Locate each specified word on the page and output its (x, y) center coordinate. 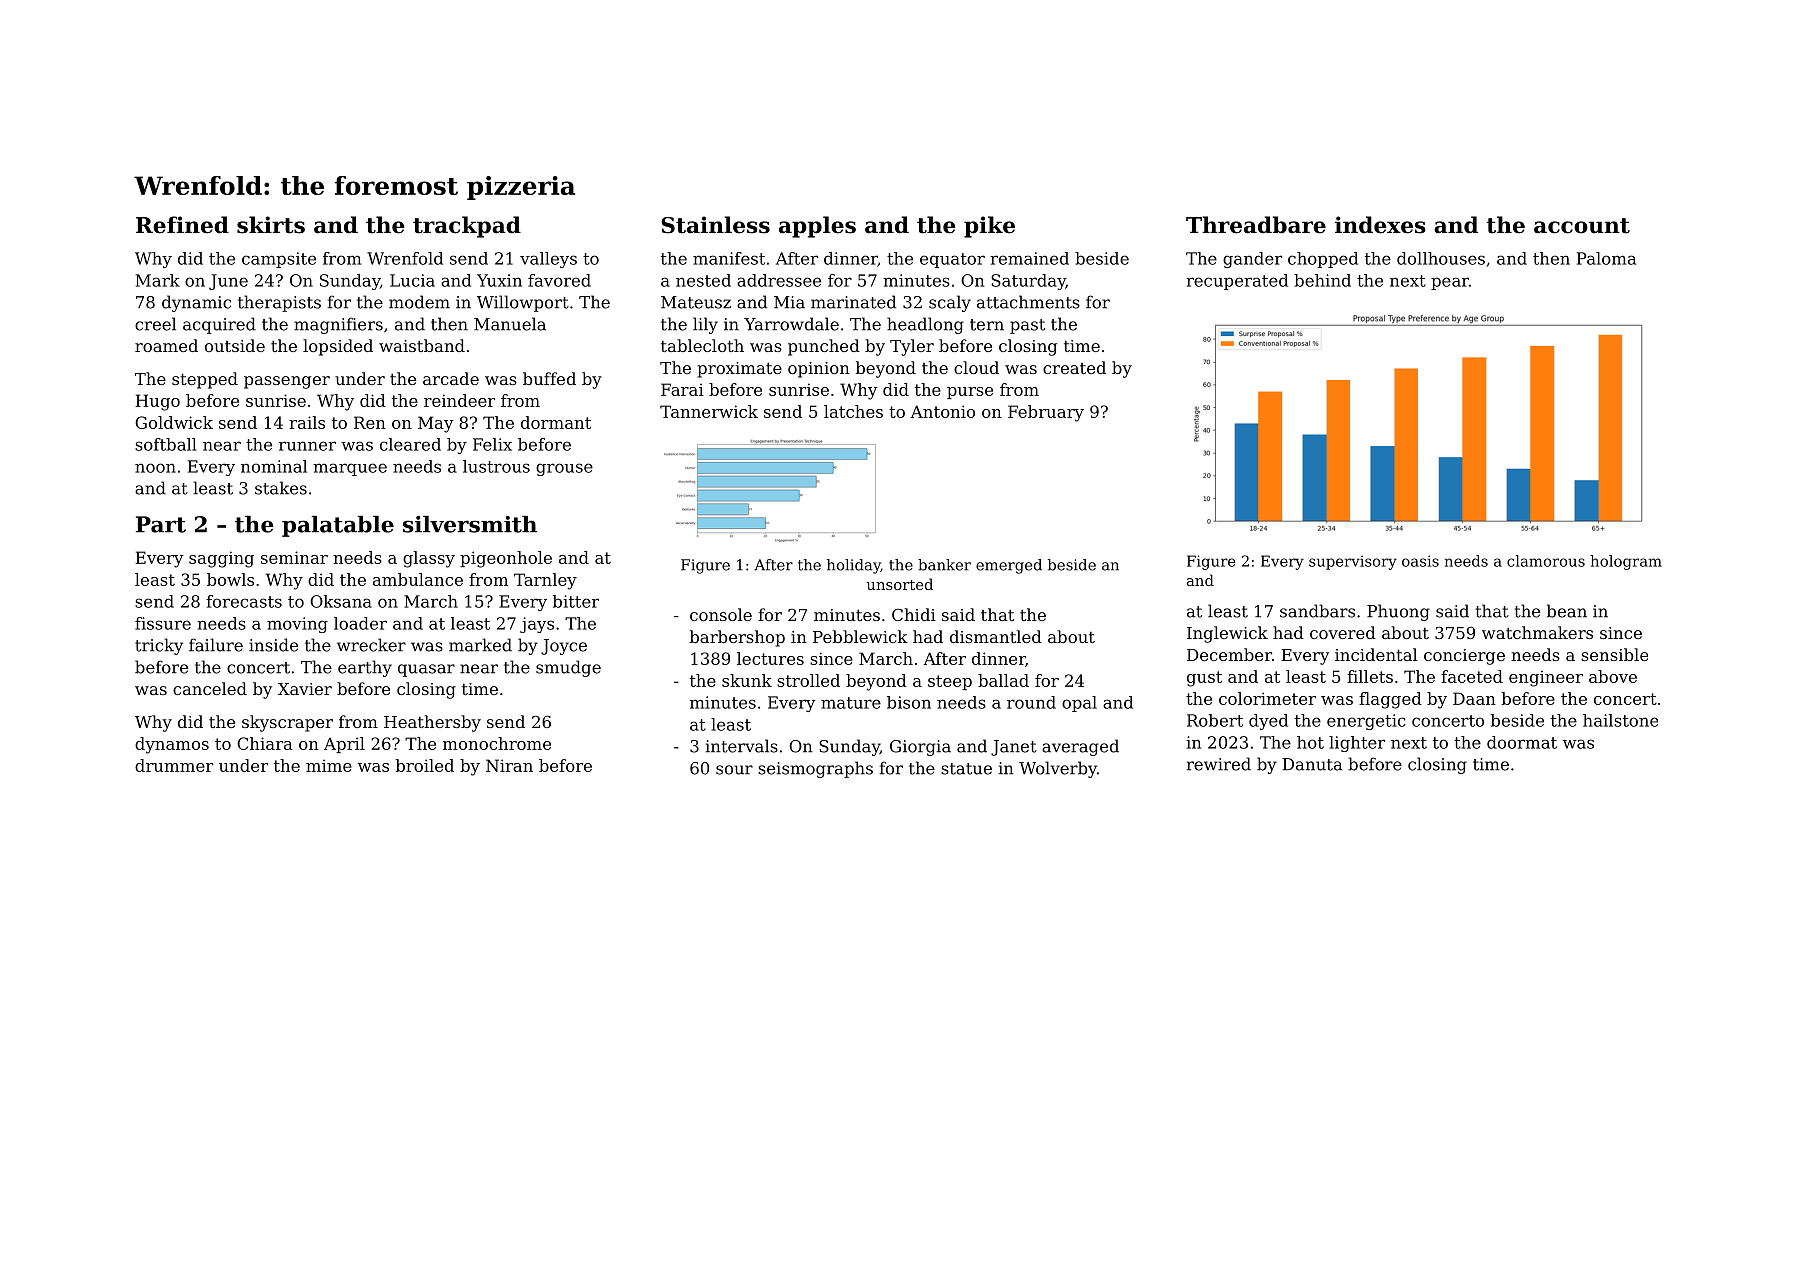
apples (817, 227)
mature (851, 703)
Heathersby (432, 723)
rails (307, 422)
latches (853, 411)
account (1582, 226)
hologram (1626, 562)
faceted (1472, 676)
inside (273, 645)
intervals (742, 746)
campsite (279, 260)
